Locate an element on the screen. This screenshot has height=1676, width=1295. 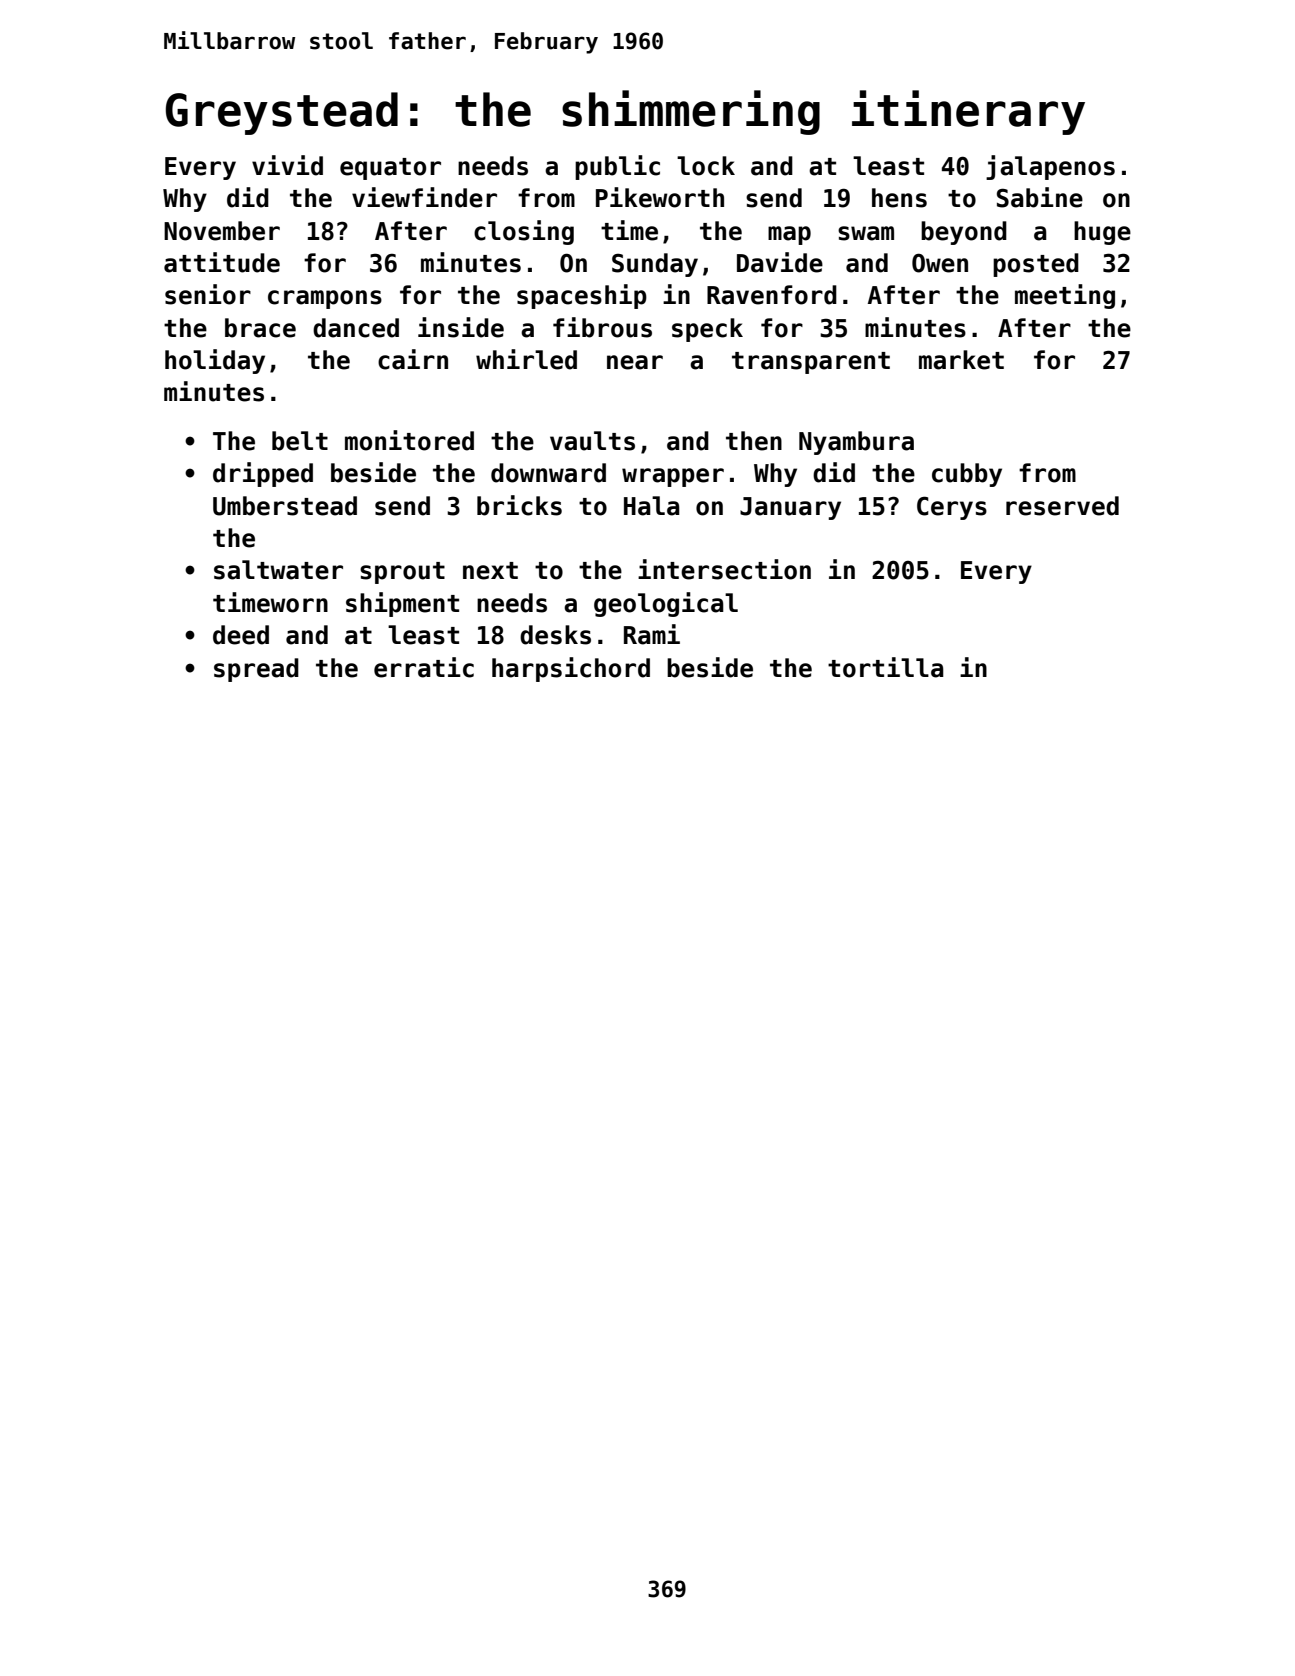
bricks is located at coordinates (519, 505).
